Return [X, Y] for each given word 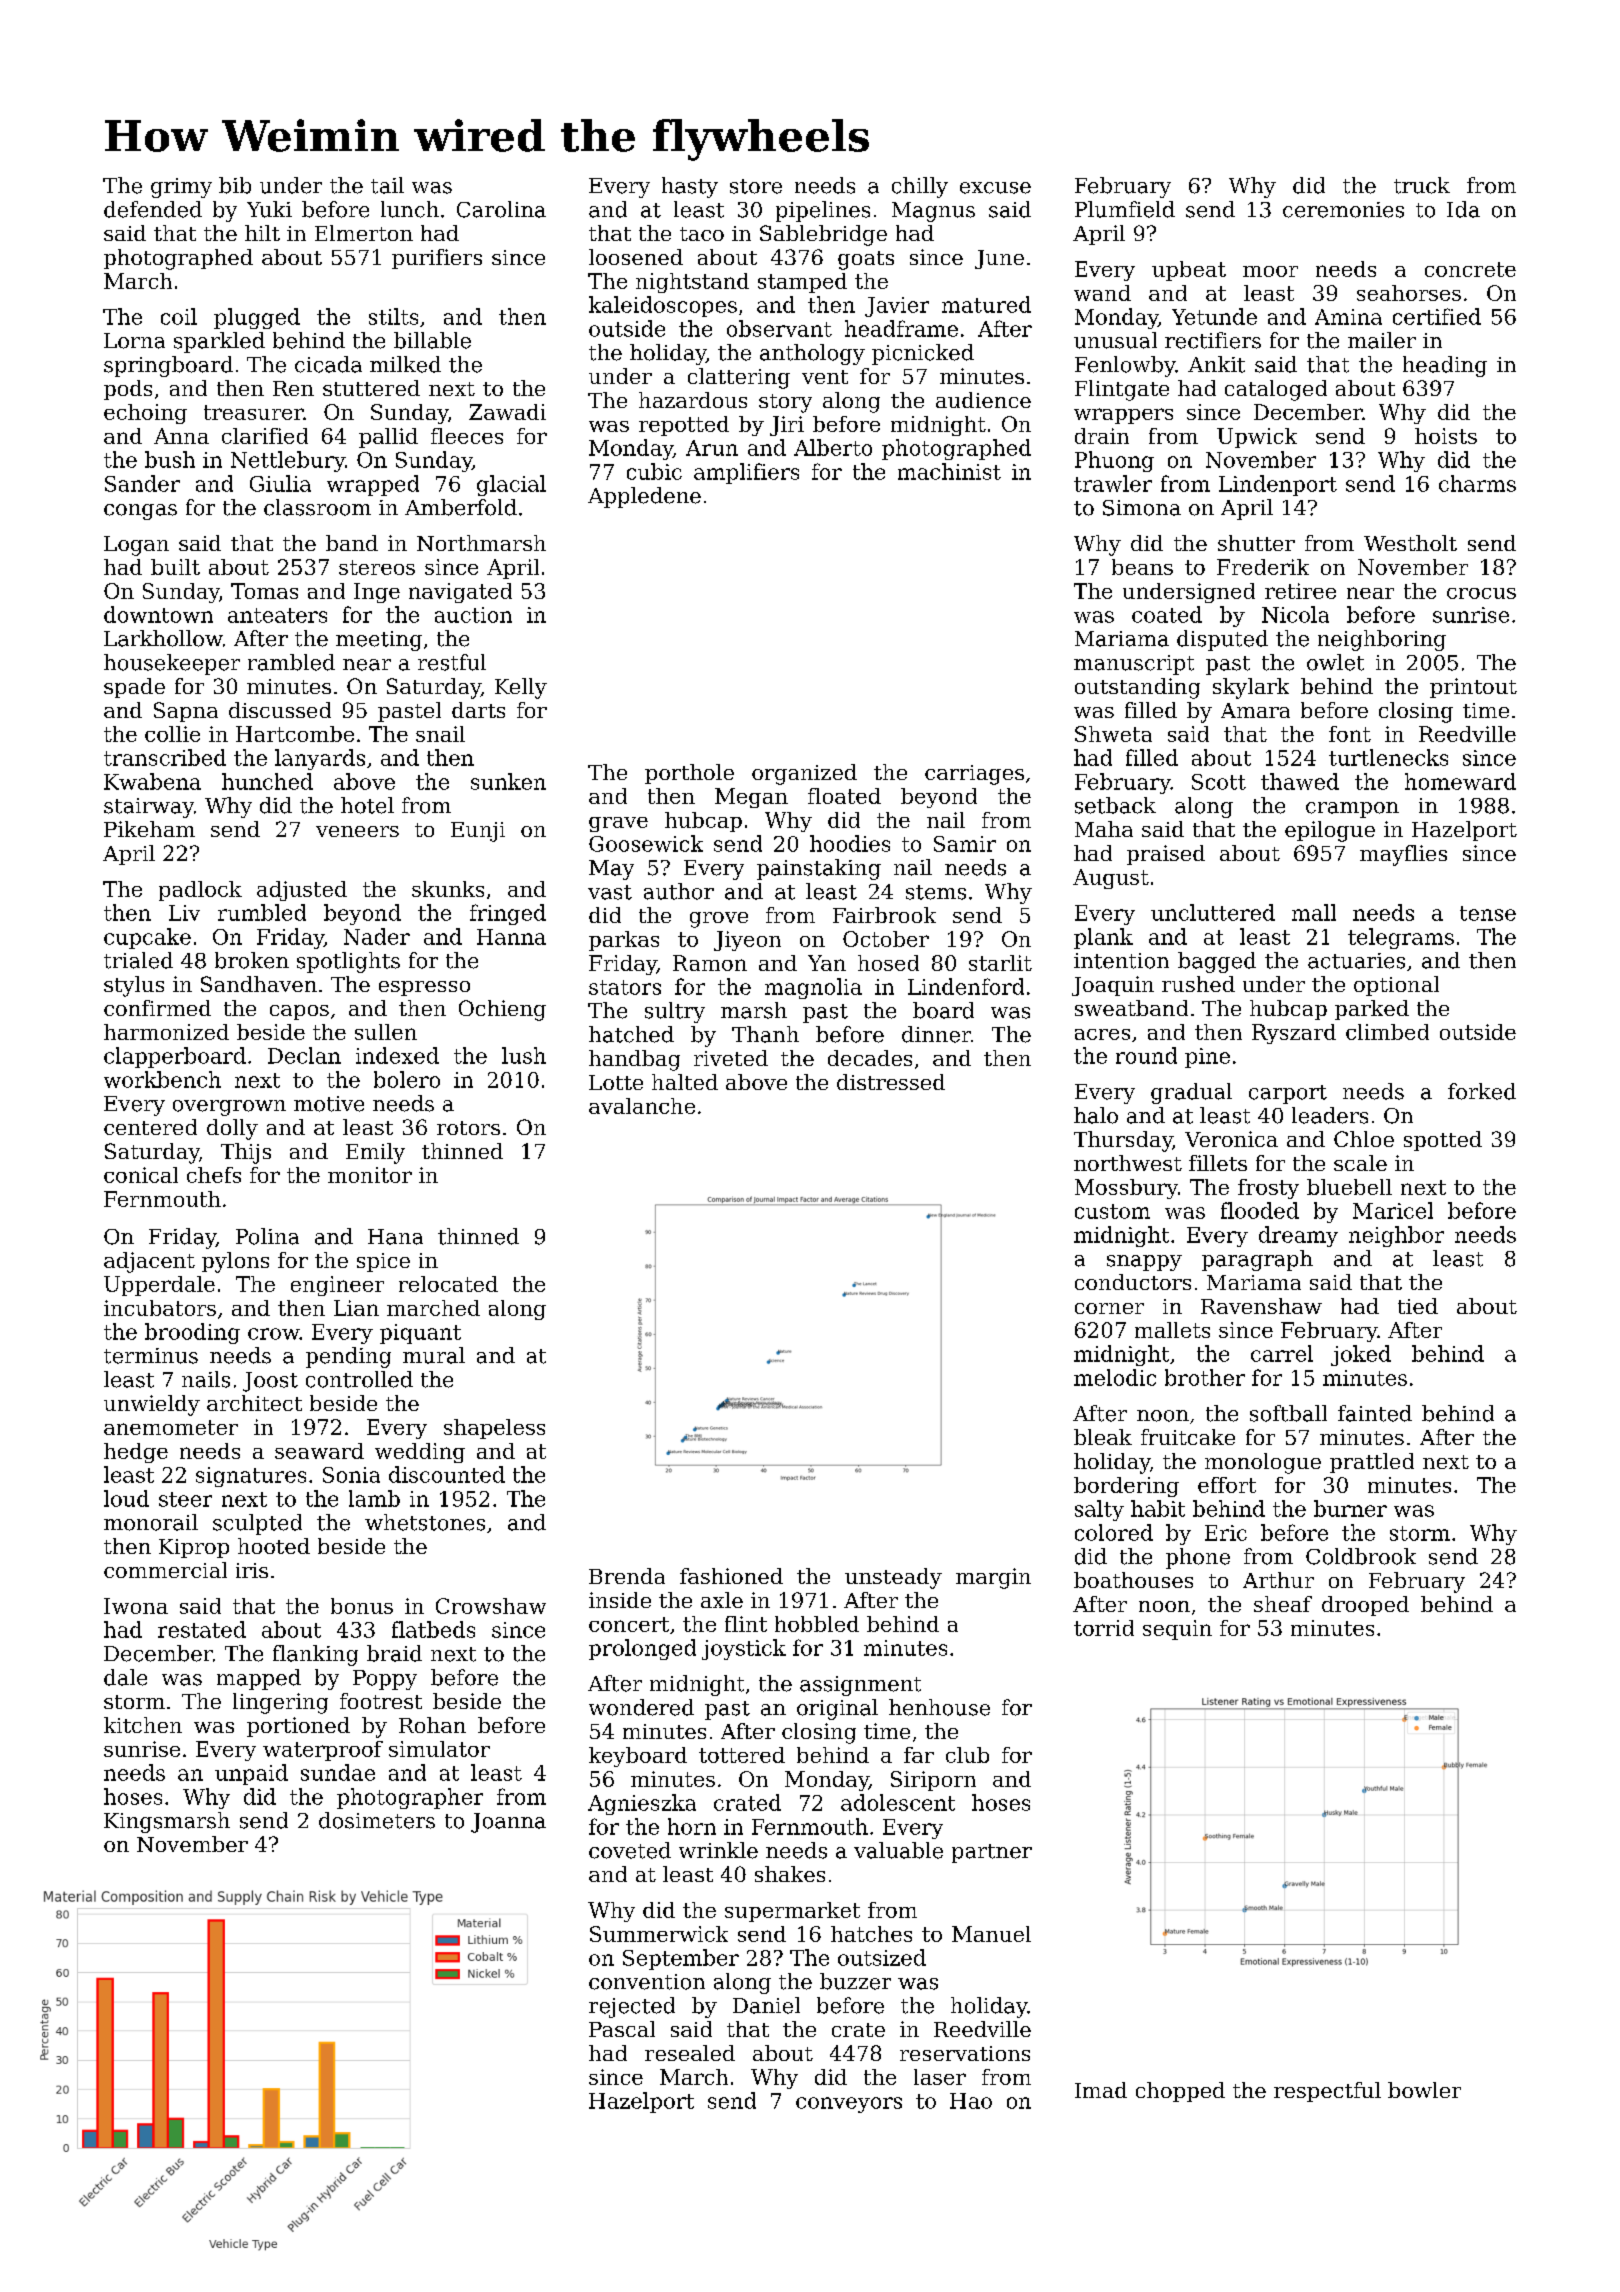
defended [153, 209]
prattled [1372, 1463]
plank [1103, 938]
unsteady [893, 1578]
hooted [274, 1546]
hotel [367, 805]
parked [1372, 1010]
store [756, 186]
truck [1422, 185]
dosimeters [377, 1820]
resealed [690, 2053]
